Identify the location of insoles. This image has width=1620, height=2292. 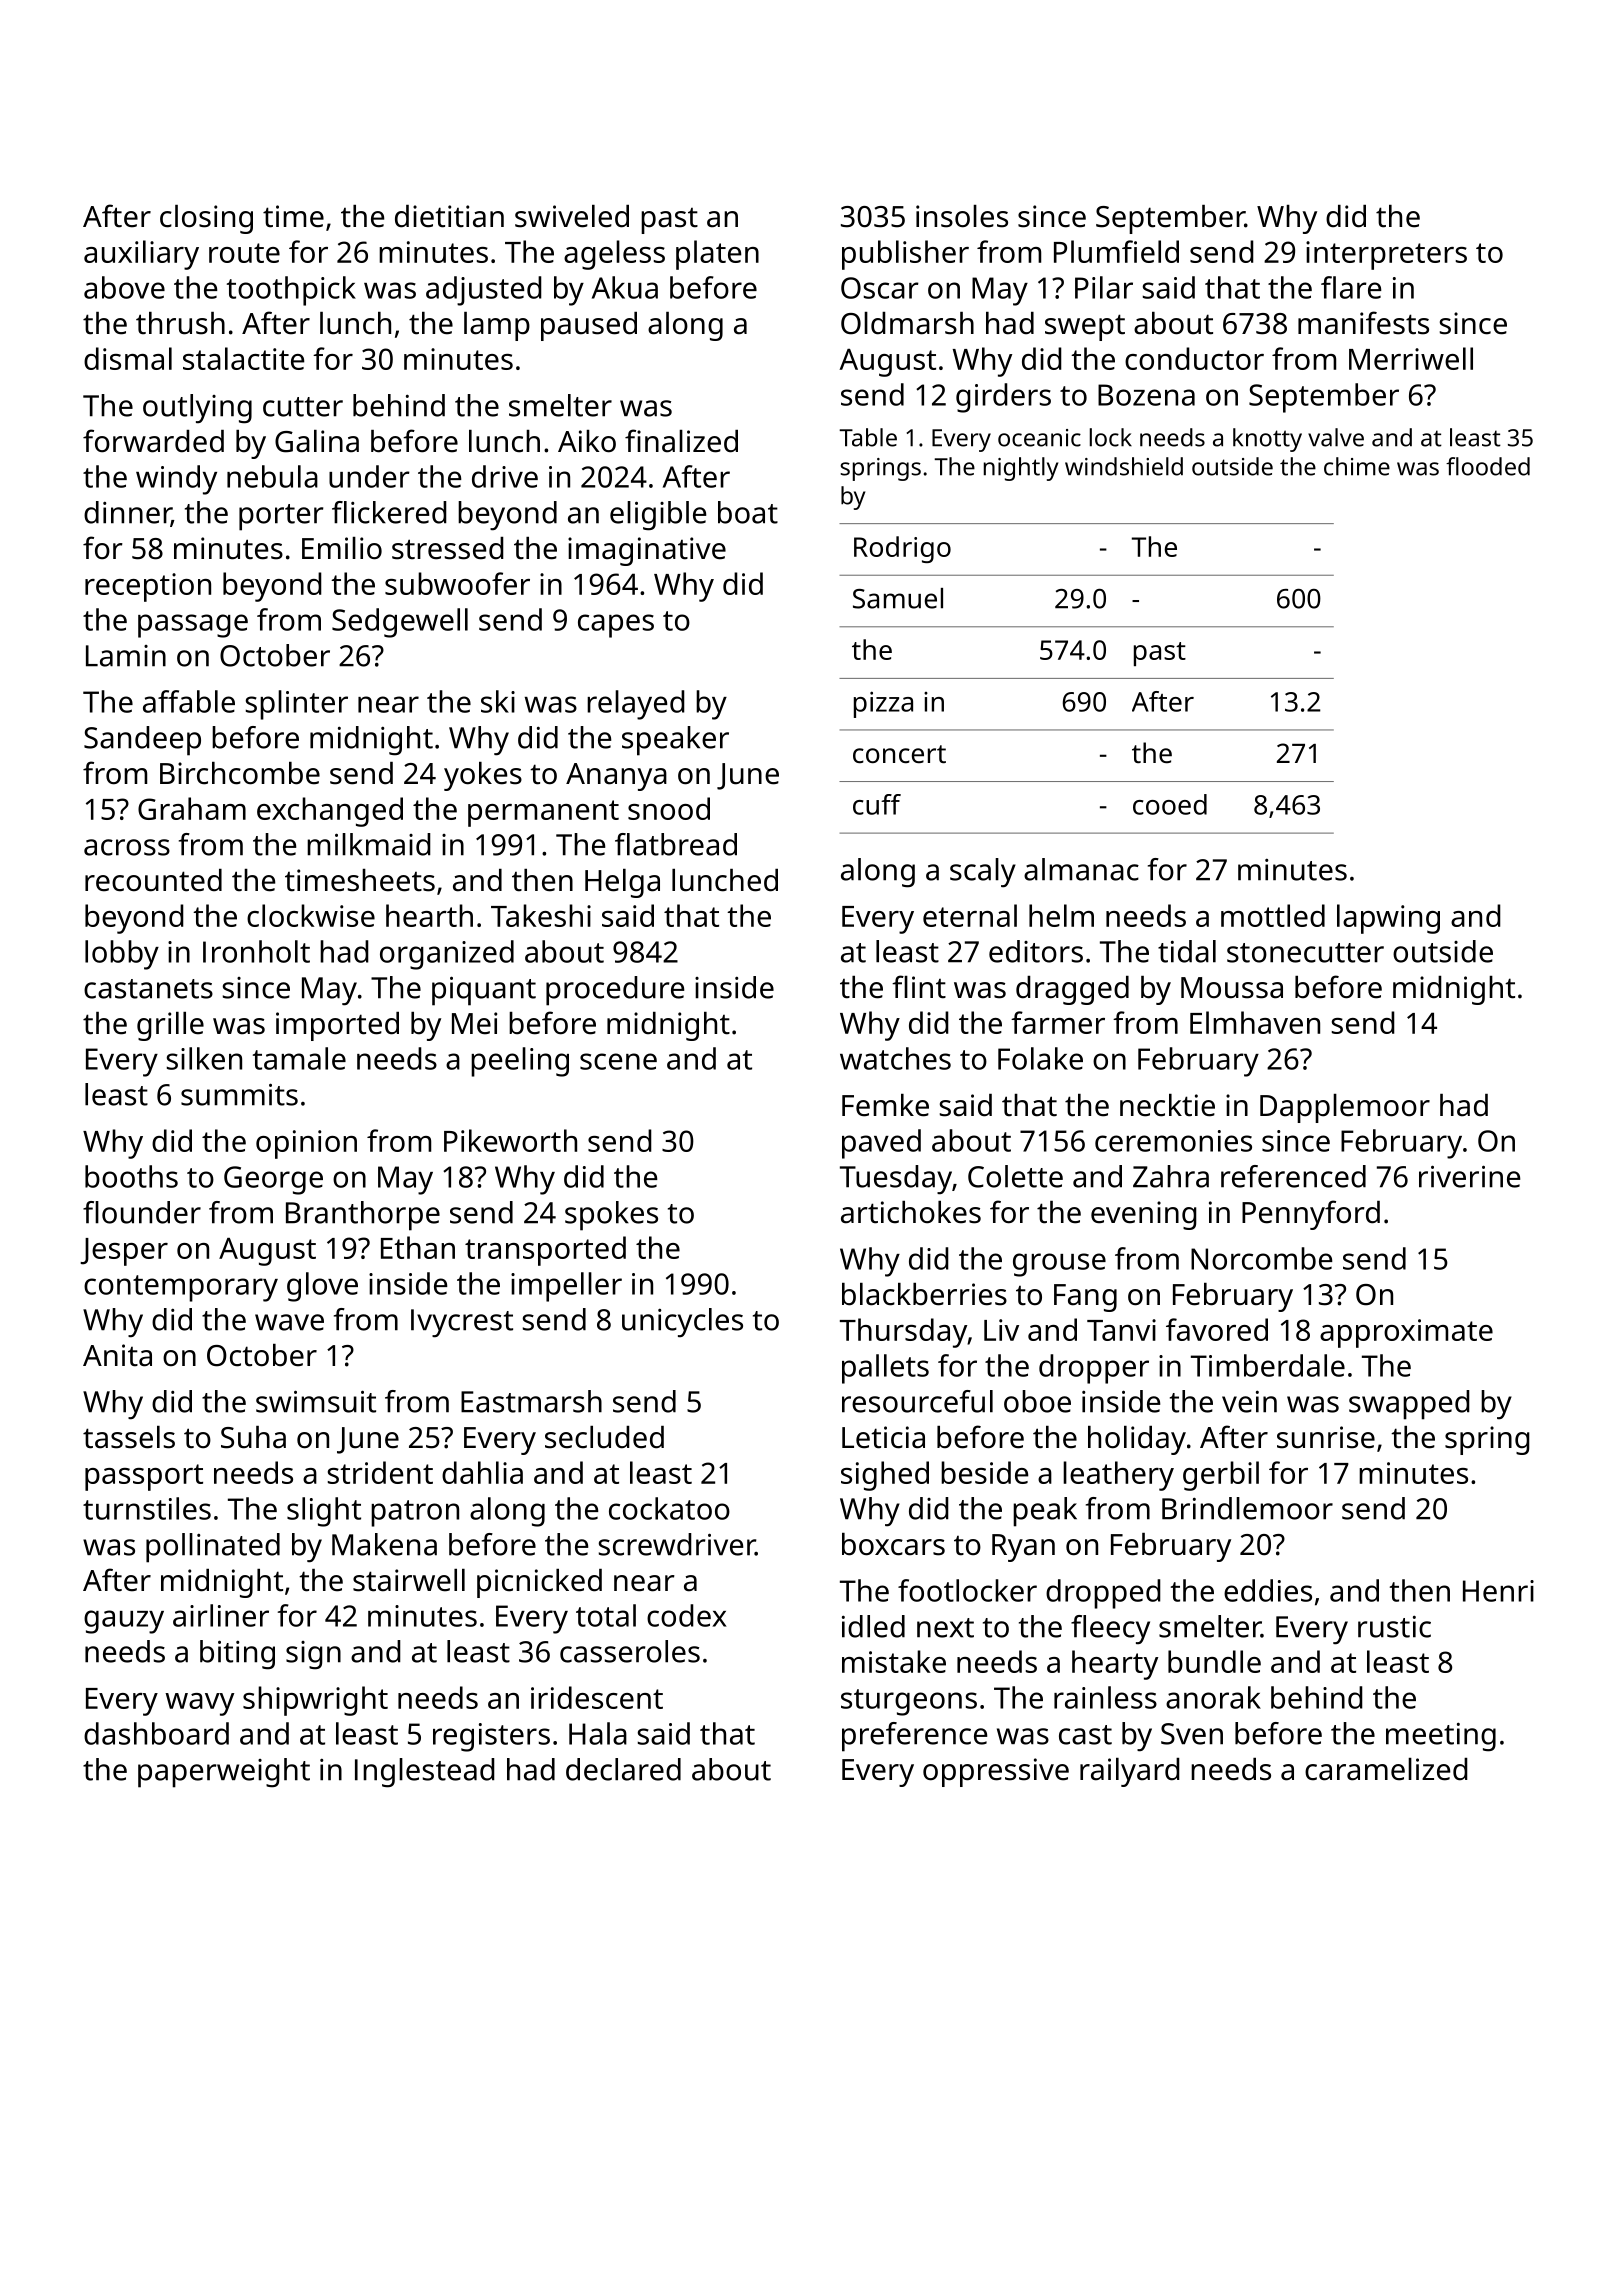
(962, 216).
